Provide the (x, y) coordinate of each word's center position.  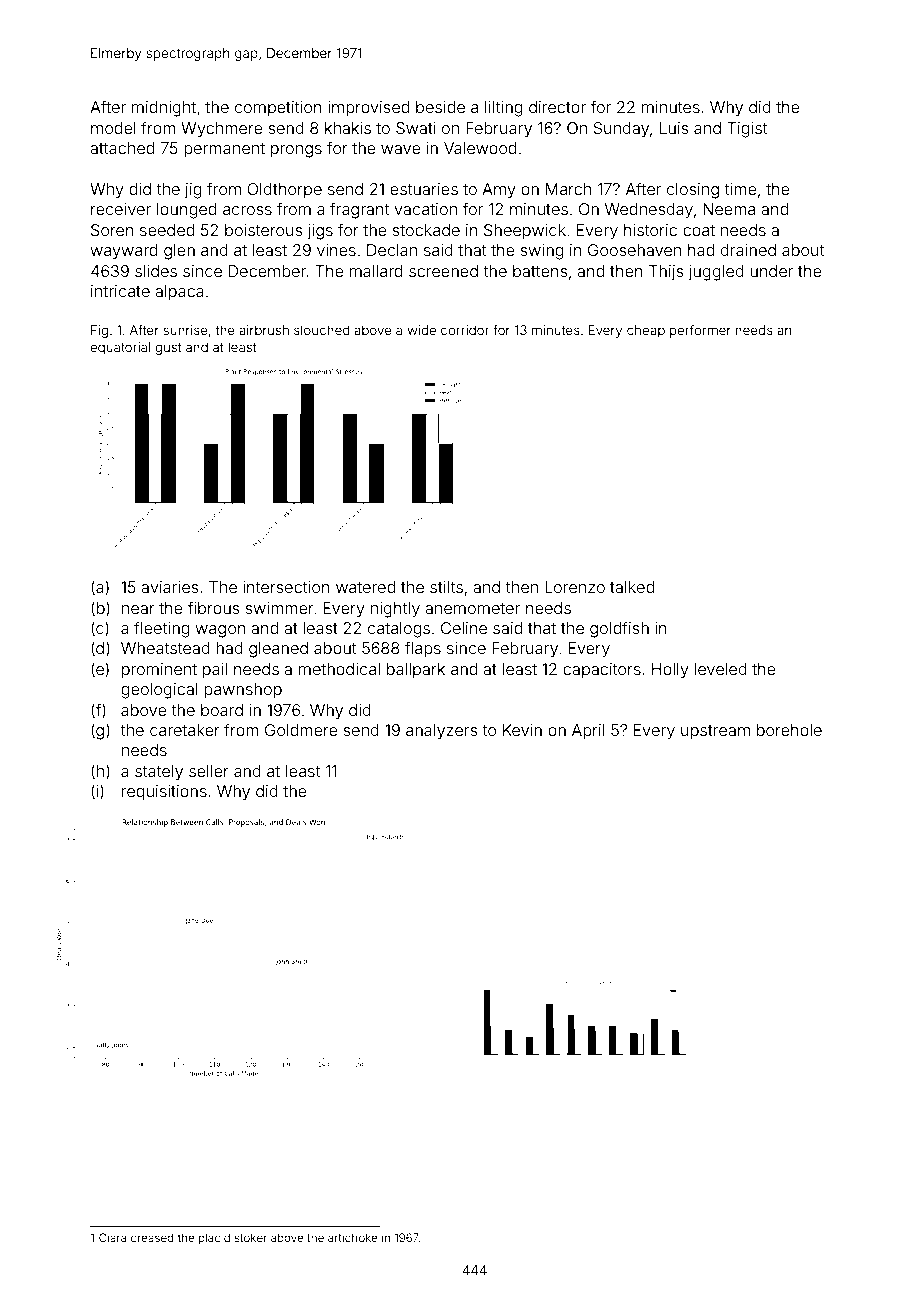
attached (122, 148)
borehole (789, 730)
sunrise (185, 330)
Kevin (522, 730)
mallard (376, 271)
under (771, 271)
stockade (426, 230)
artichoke (353, 1237)
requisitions (164, 793)
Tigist (747, 130)
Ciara (112, 1237)
